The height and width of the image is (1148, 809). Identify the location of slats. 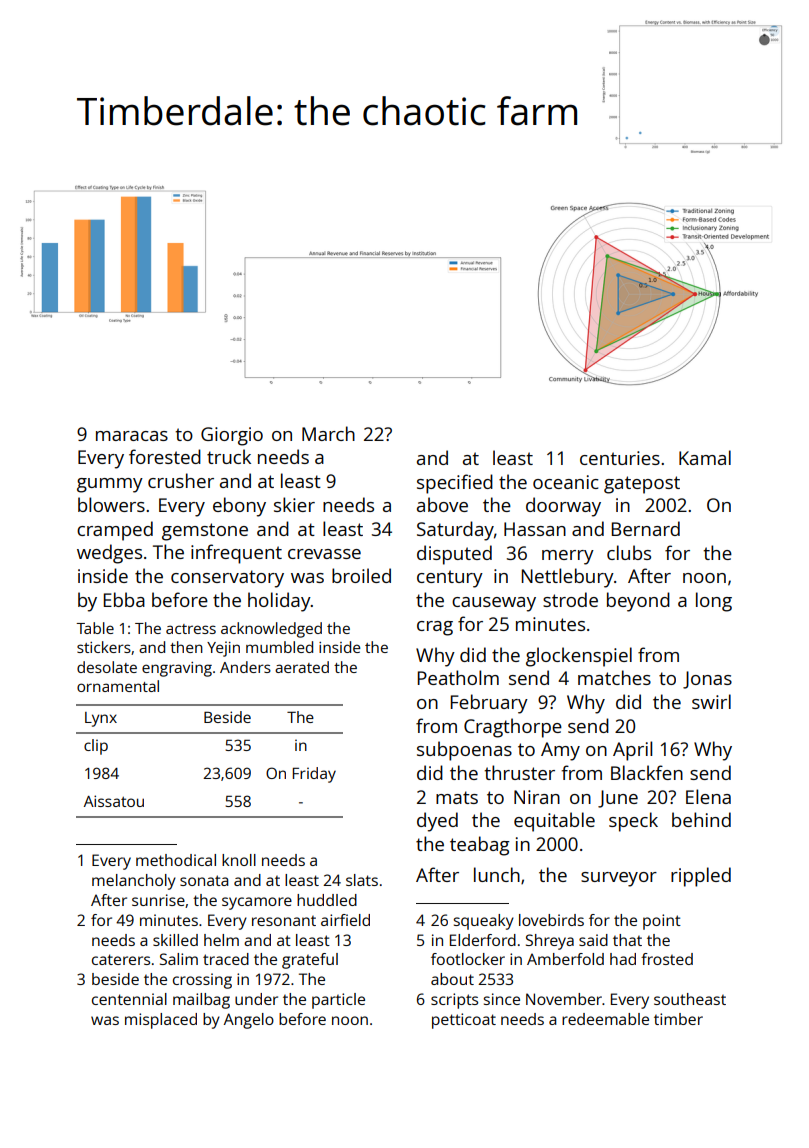
(362, 880).
